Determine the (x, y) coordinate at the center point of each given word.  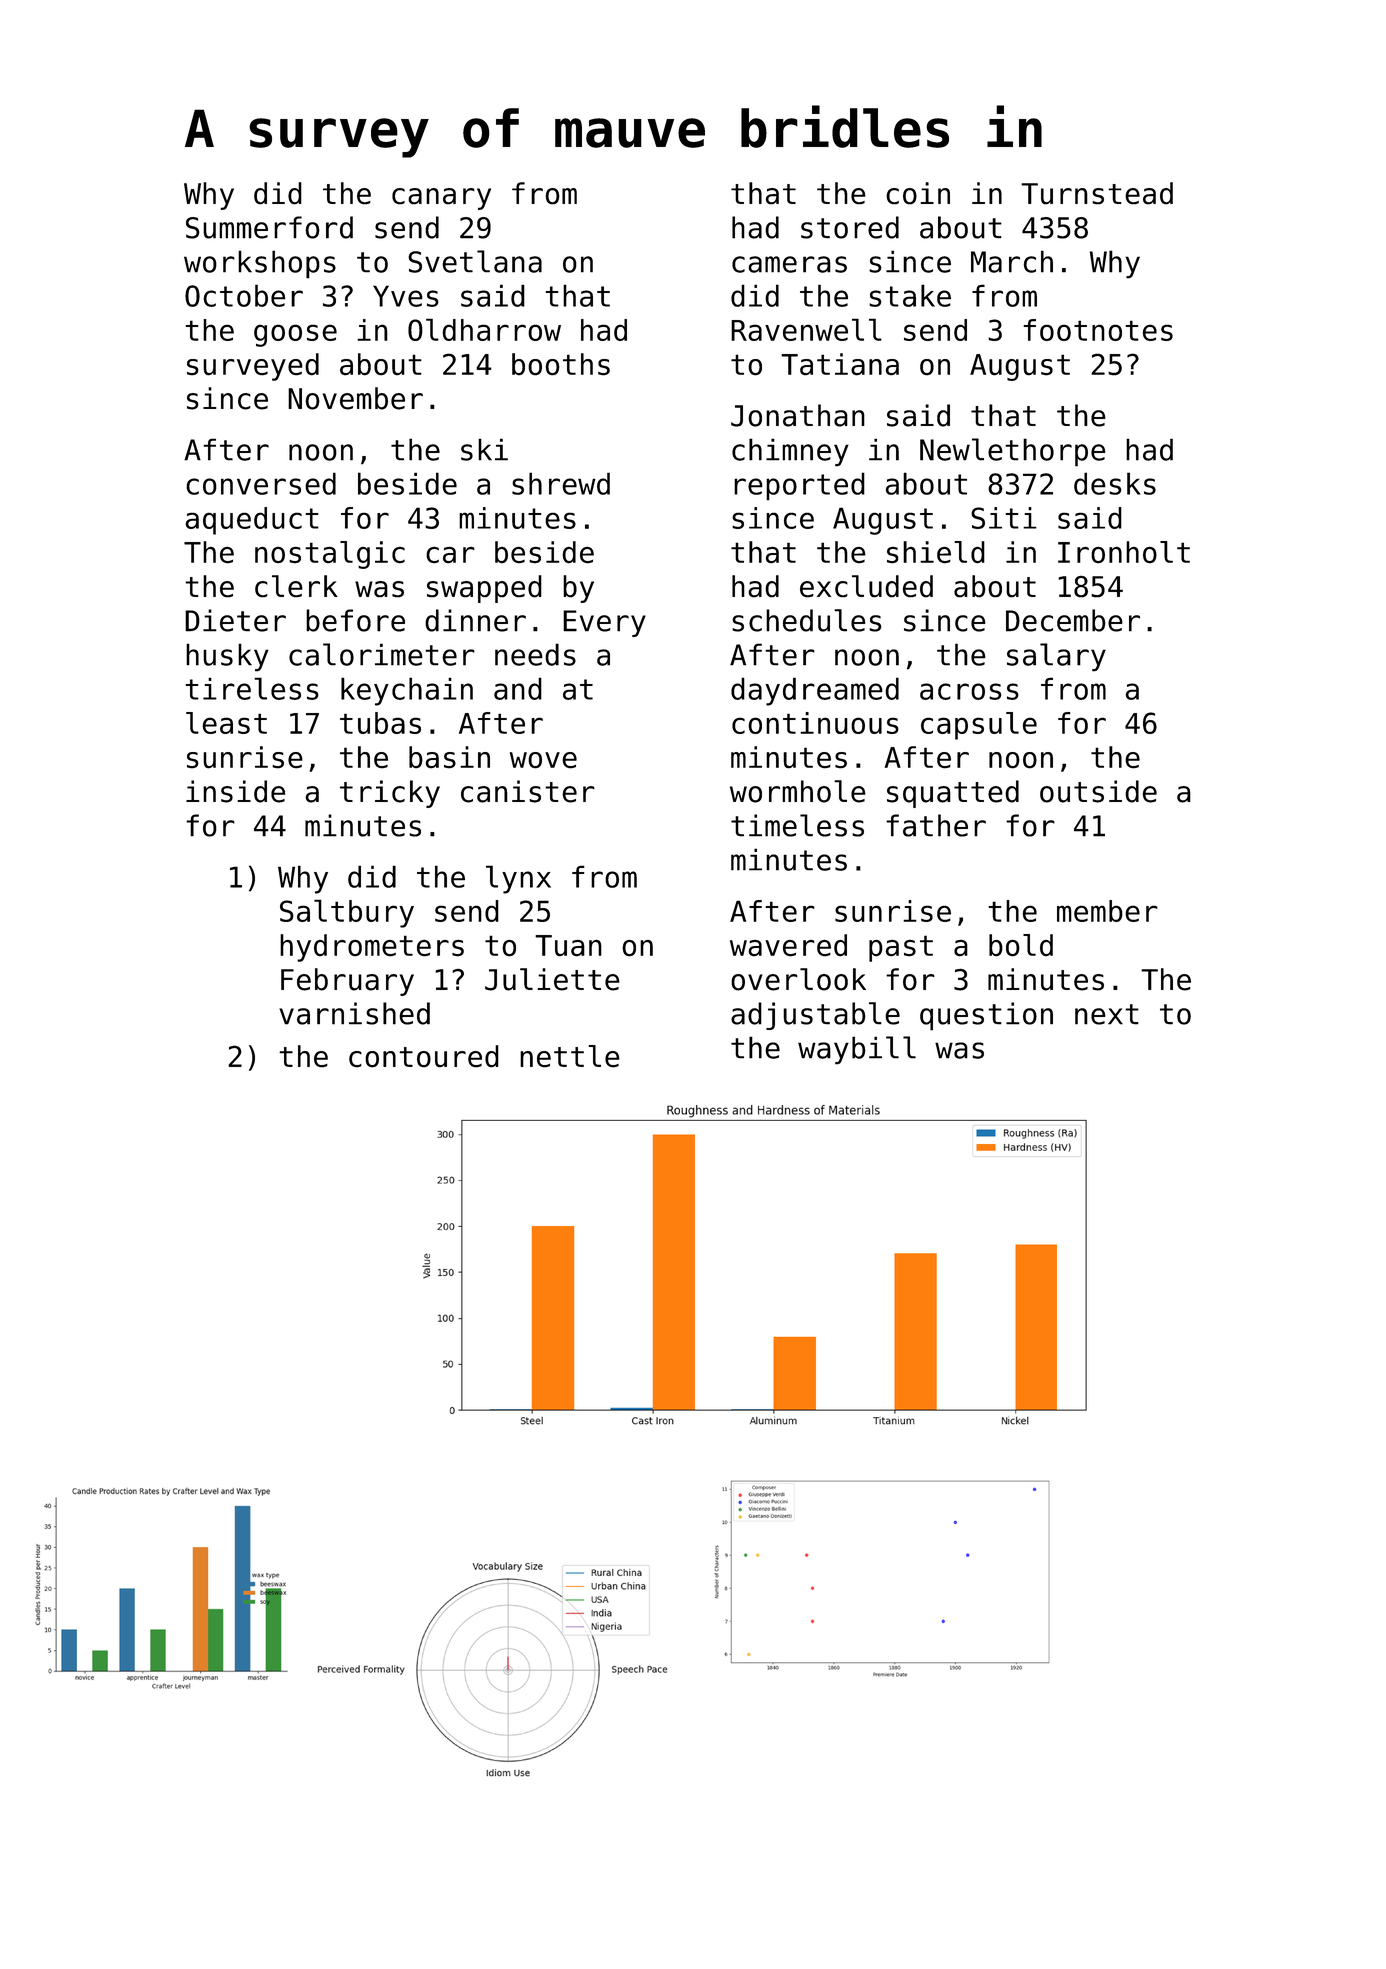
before (355, 620)
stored (850, 227)
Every (604, 623)
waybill (857, 1050)
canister (528, 791)
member (1107, 911)
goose (295, 335)
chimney (790, 452)
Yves (406, 296)
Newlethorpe (1013, 452)
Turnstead (1097, 193)
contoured (424, 1056)
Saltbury (347, 913)
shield (936, 552)
